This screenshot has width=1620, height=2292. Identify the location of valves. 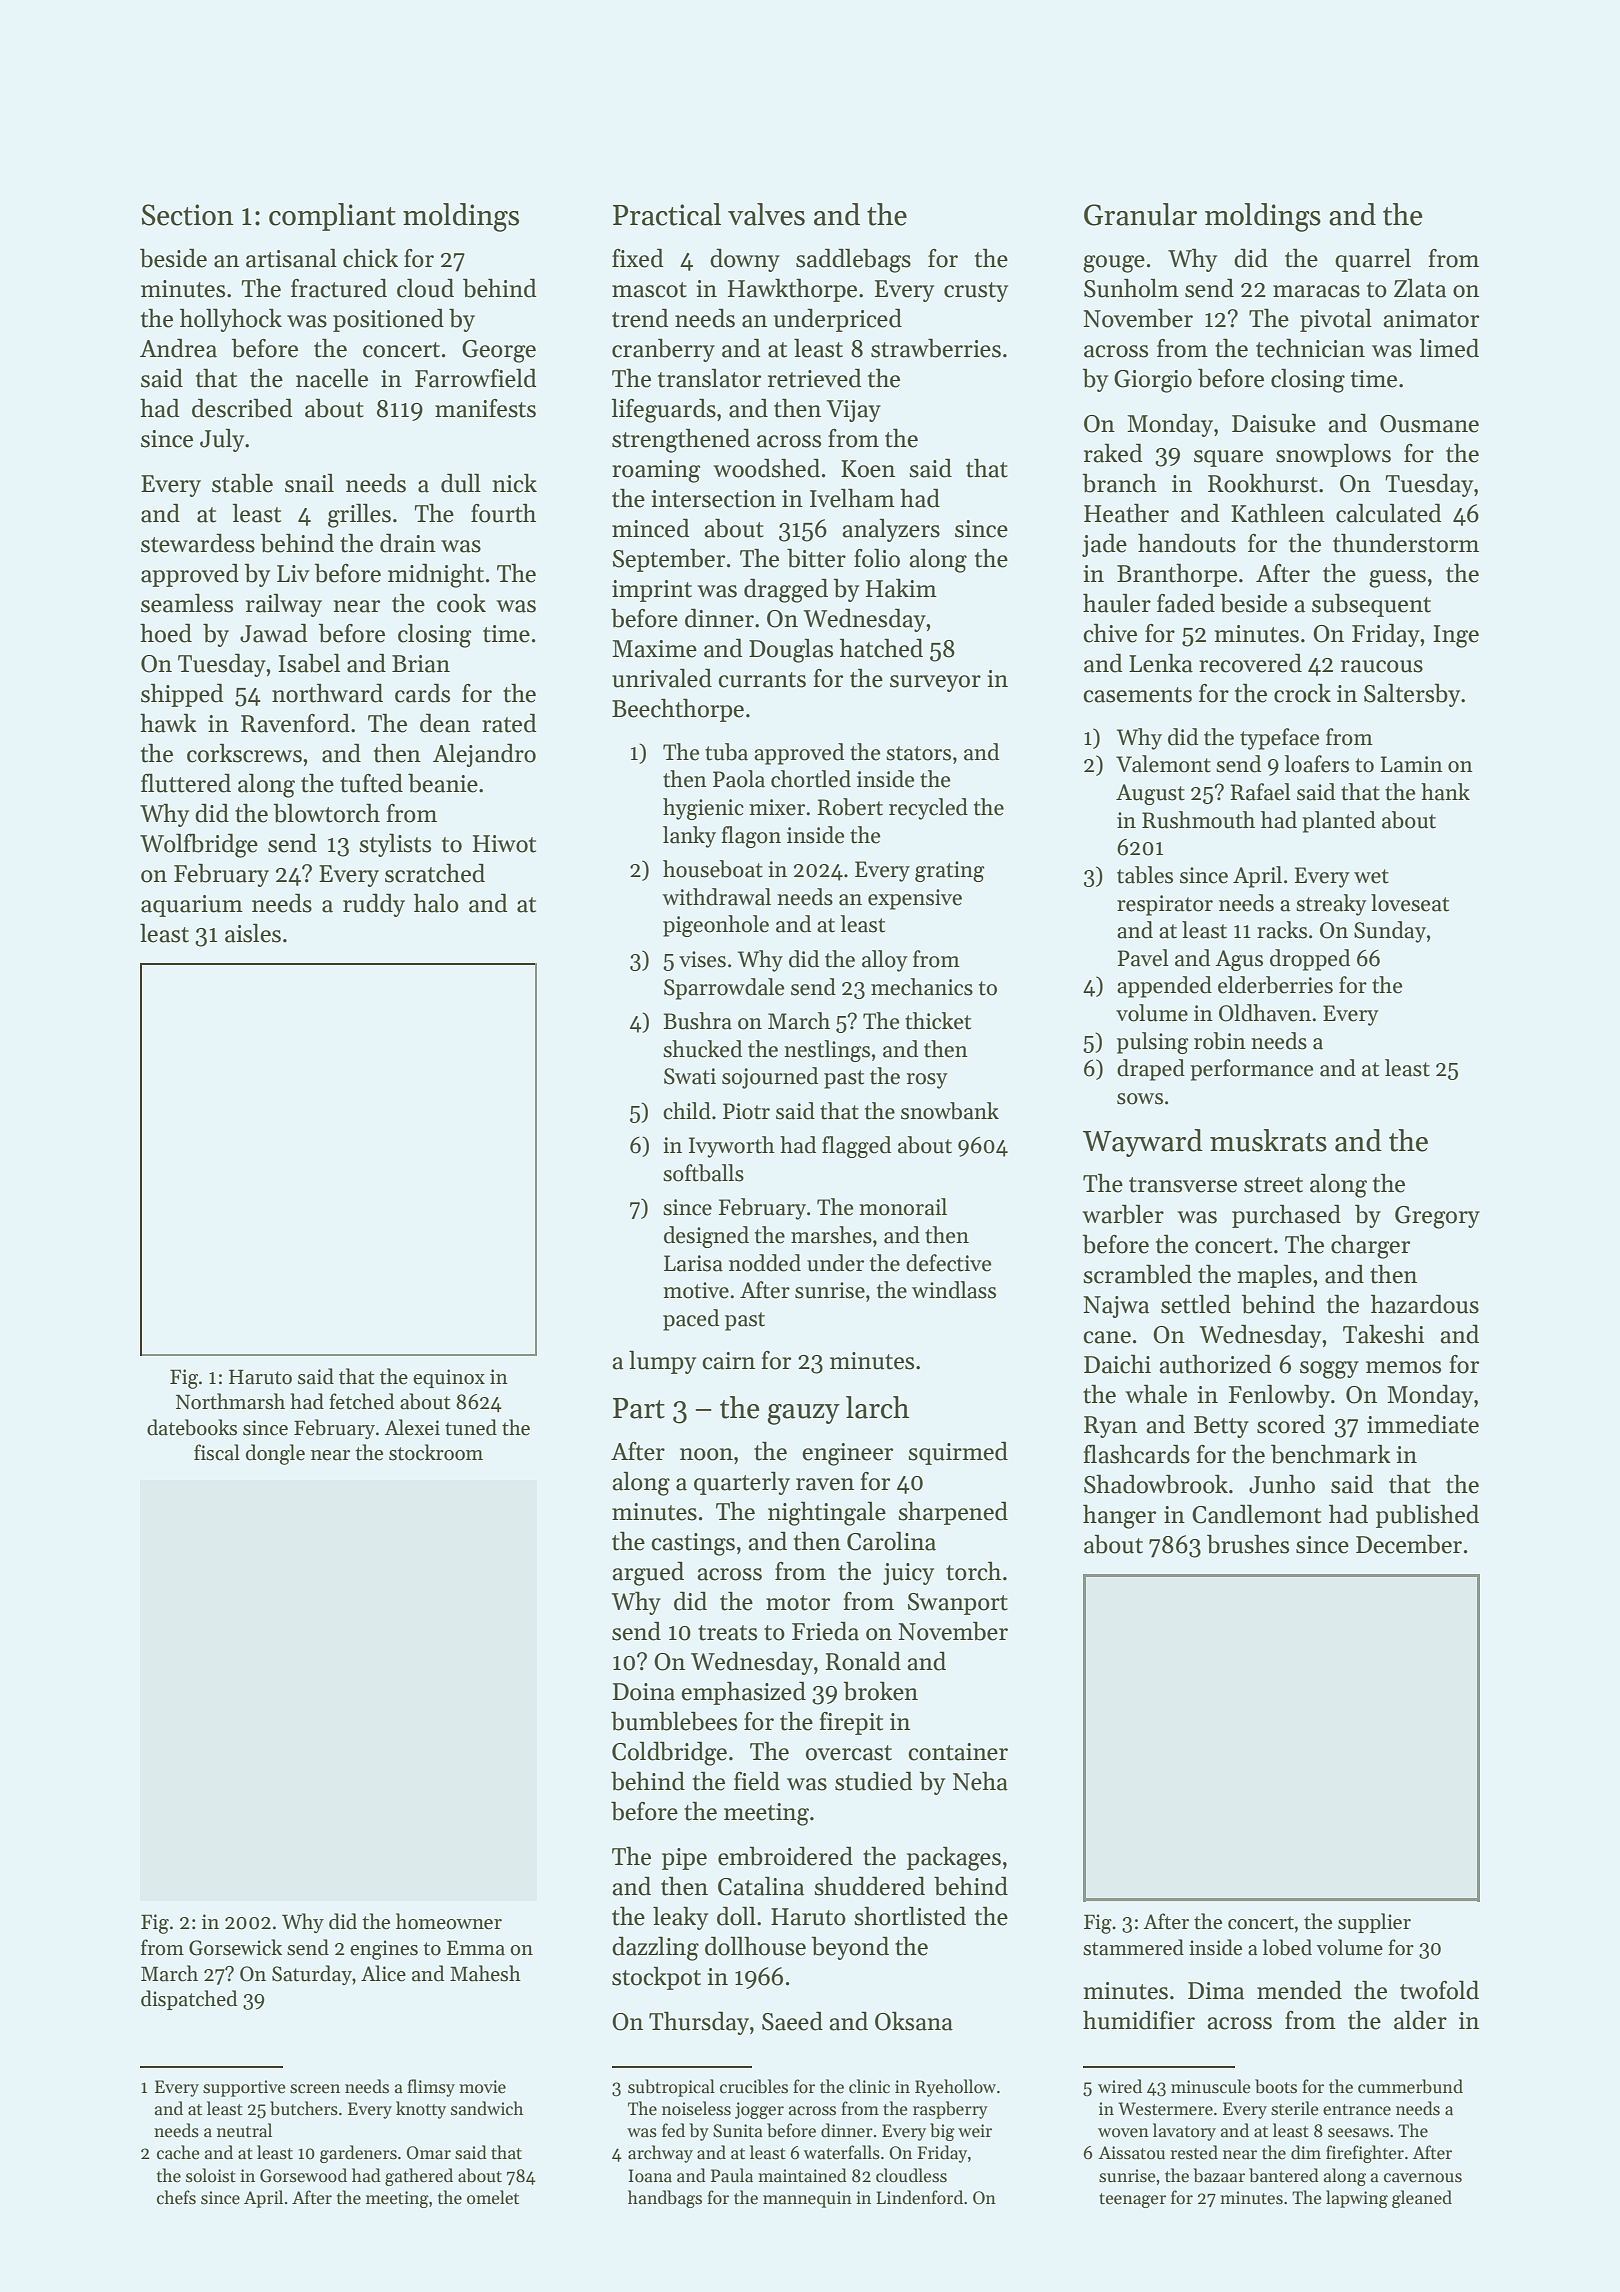
(766, 214).
